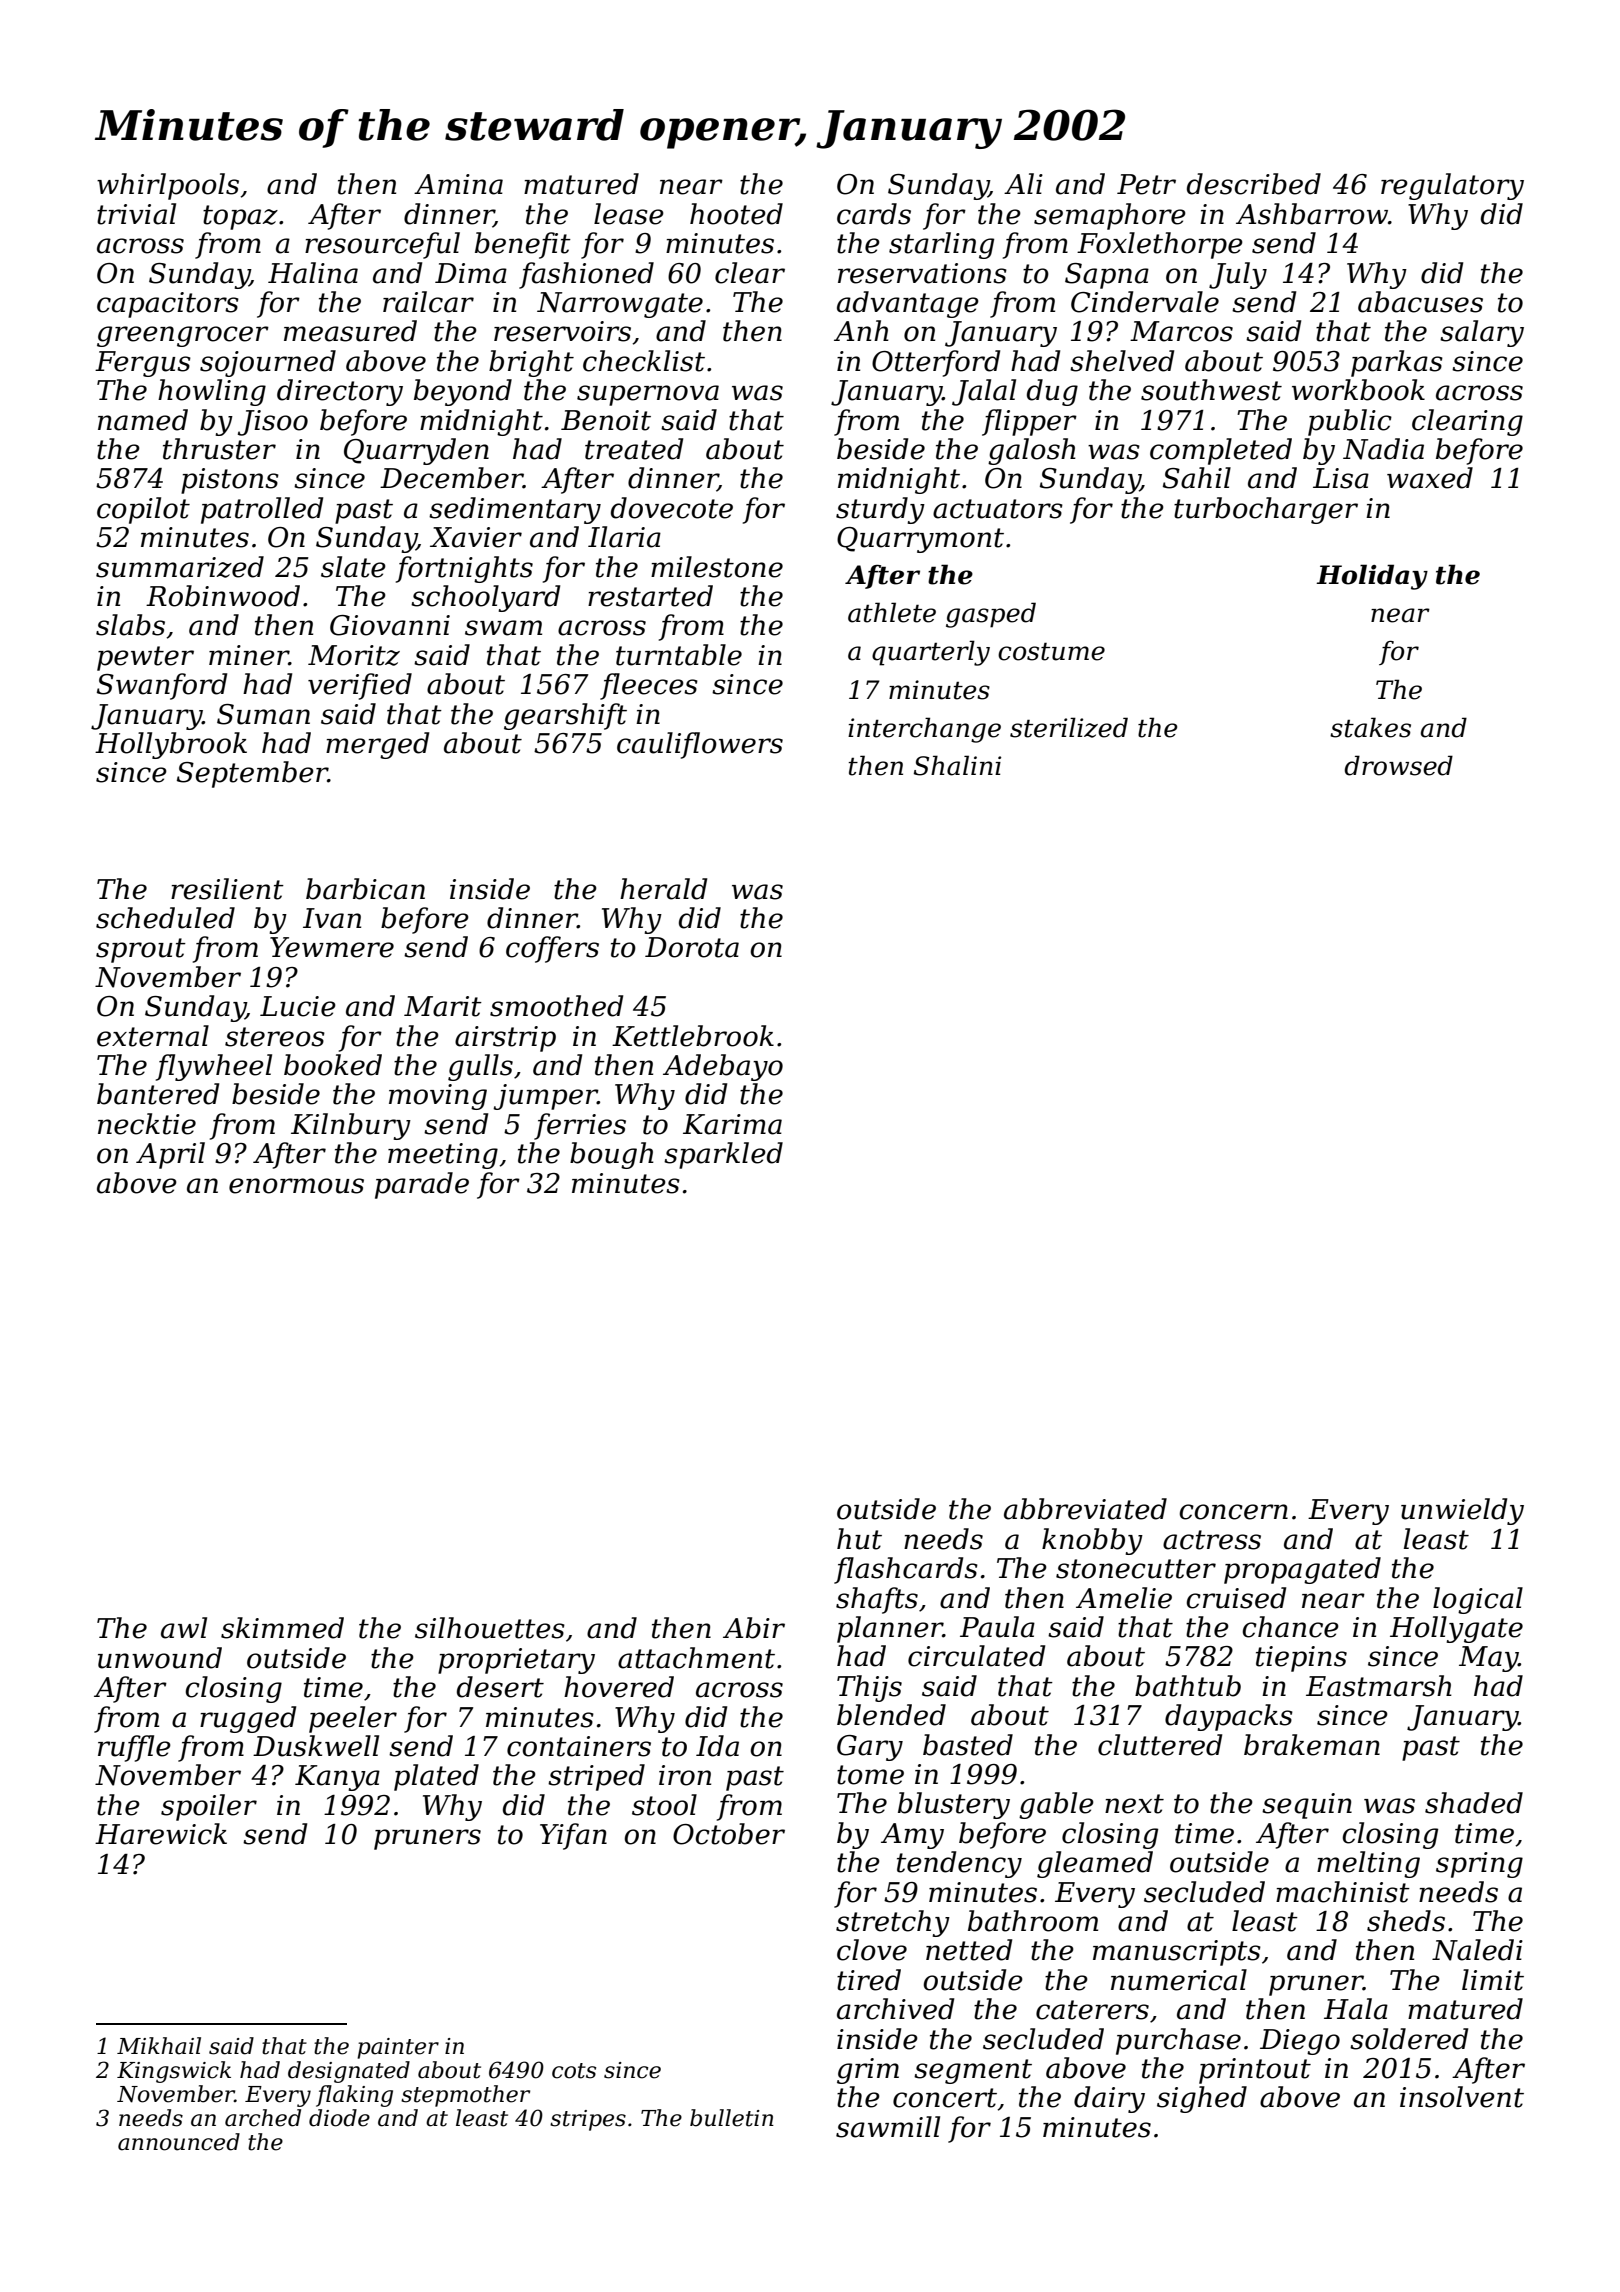  I want to click on hooted, so click(736, 214).
